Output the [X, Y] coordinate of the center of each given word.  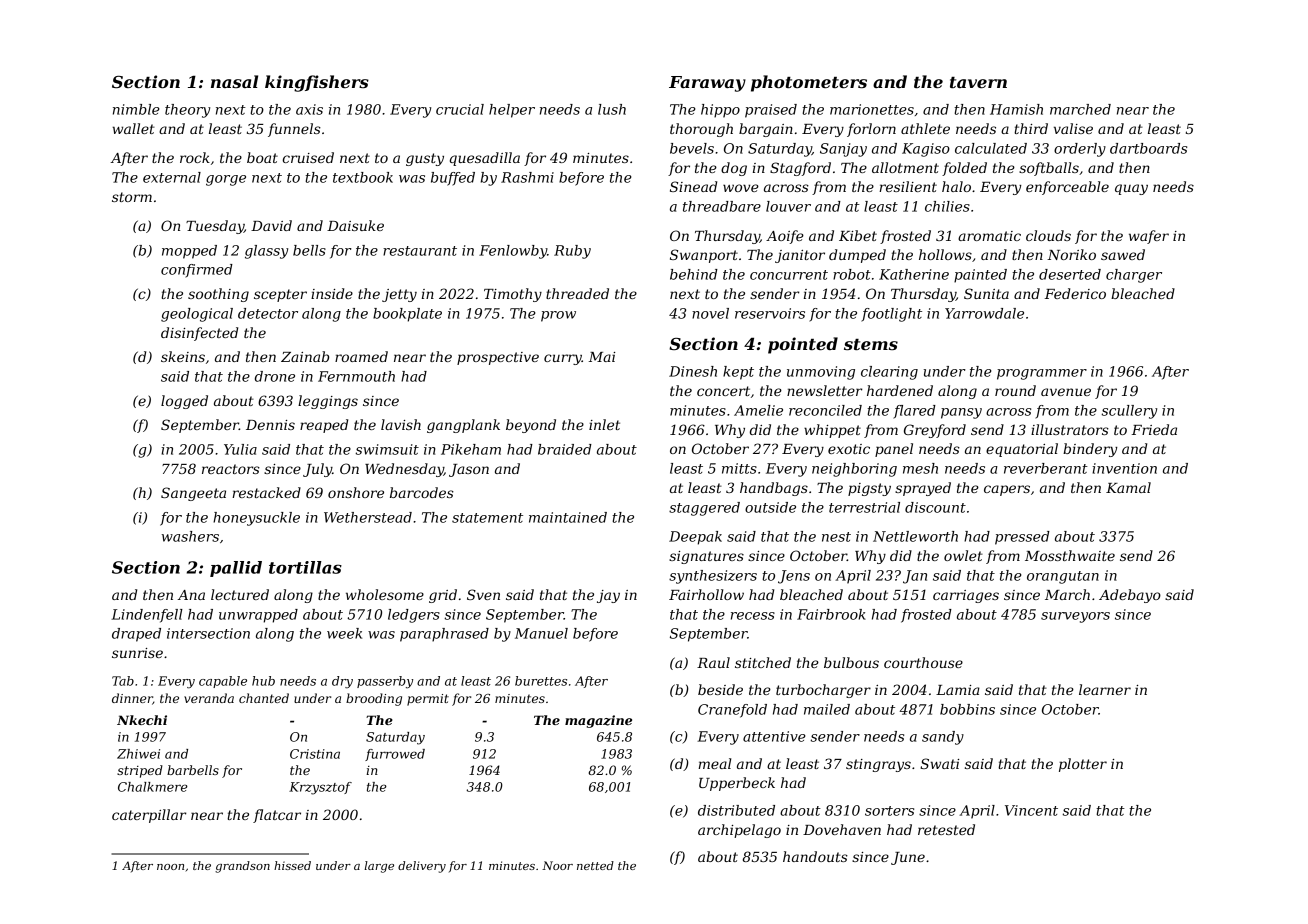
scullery [1129, 412]
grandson [242, 867]
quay [1131, 189]
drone [275, 376]
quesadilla [485, 159]
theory [187, 111]
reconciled [825, 410]
